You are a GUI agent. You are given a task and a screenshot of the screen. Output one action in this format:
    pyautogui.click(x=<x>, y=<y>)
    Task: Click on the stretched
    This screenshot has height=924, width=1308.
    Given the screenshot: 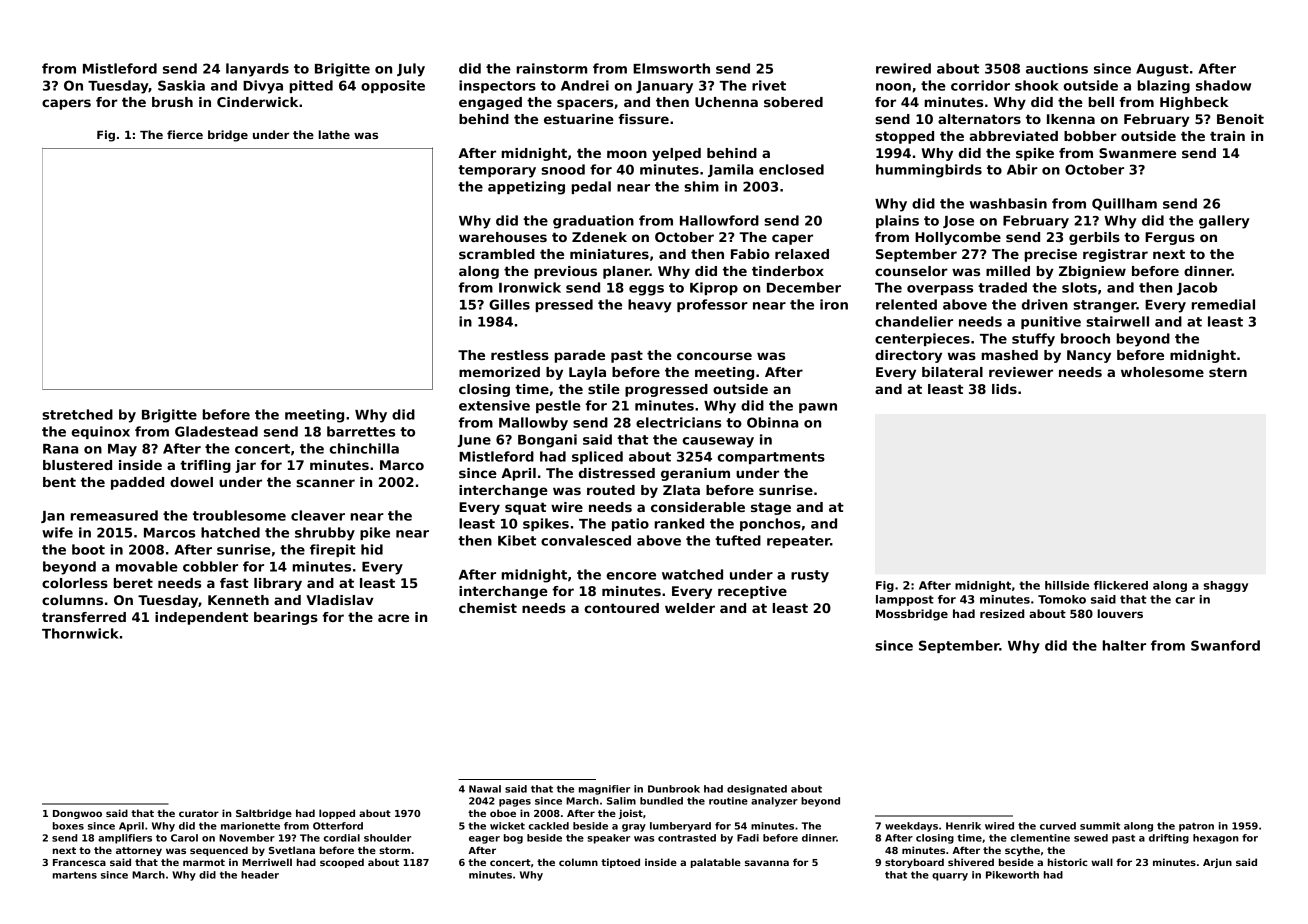 What is the action you would take?
    pyautogui.click(x=77, y=414)
